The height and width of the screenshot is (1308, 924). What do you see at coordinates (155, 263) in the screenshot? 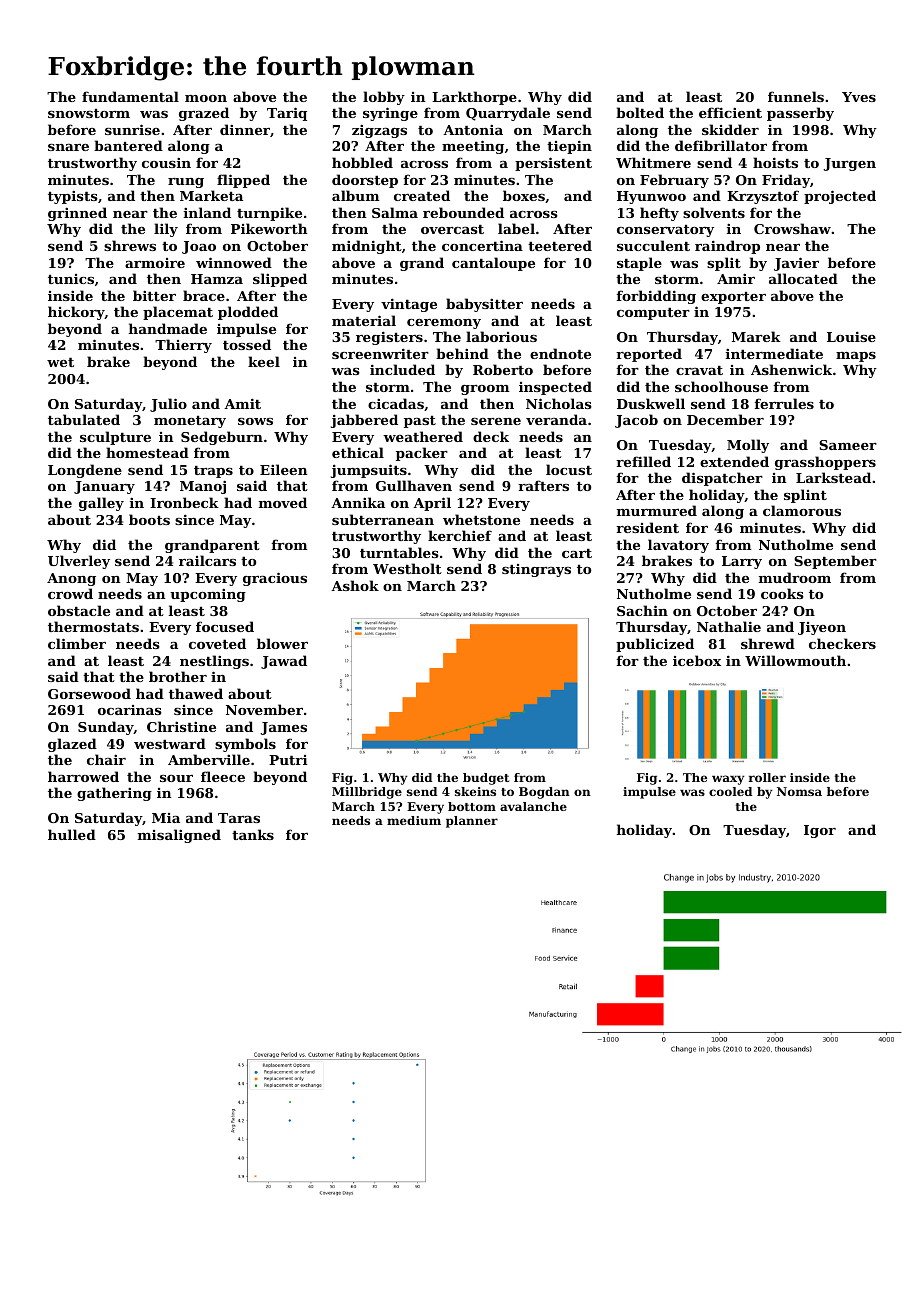
I see `armoire` at bounding box center [155, 263].
